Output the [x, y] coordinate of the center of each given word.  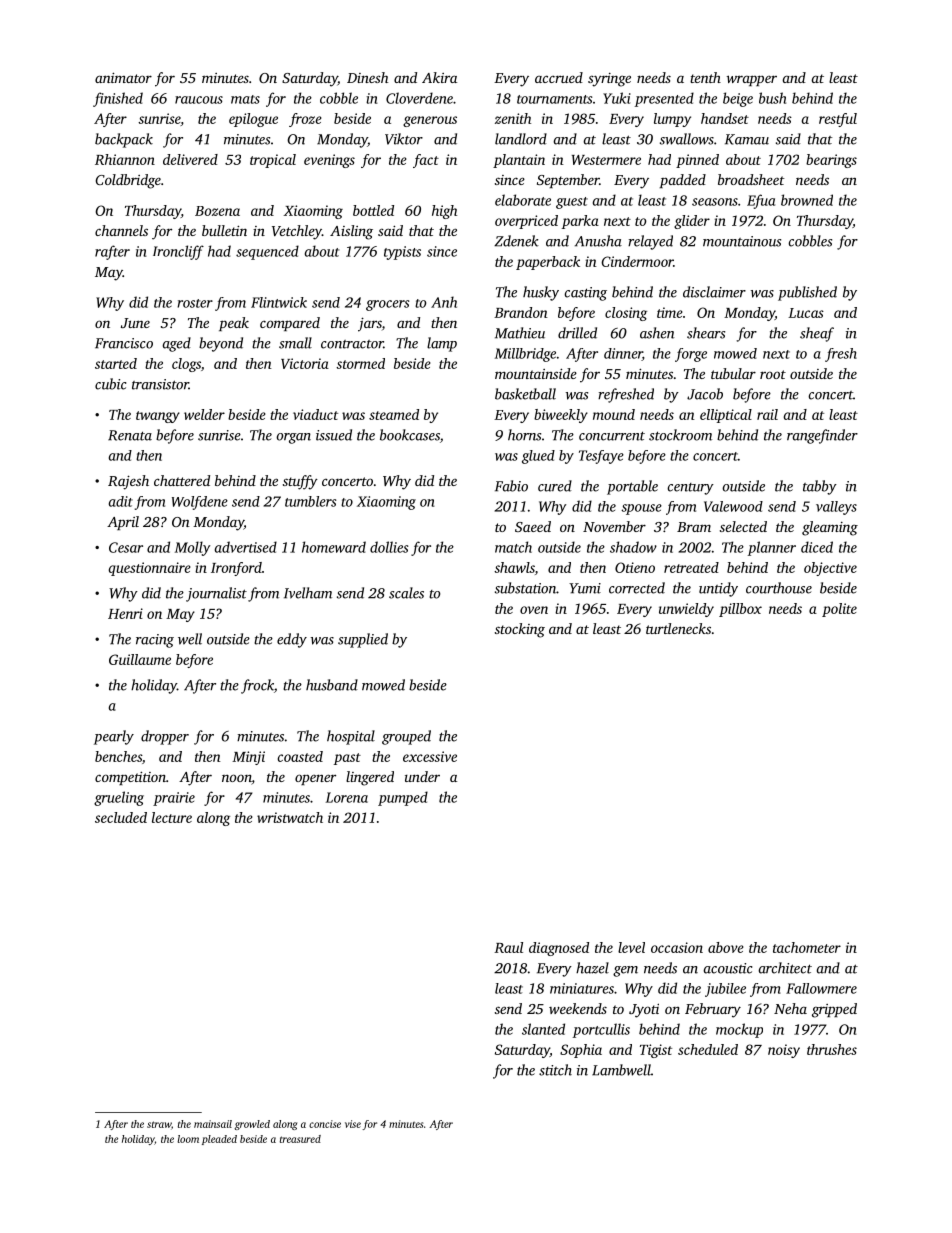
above [726, 947]
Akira [439, 77]
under [422, 776]
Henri [125, 613]
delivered [190, 159]
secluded [121, 817]
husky [541, 293]
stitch [555, 1070]
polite [839, 610]
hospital [351, 737]
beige [738, 99]
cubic [110, 384]
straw [159, 1124]
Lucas [806, 313]
